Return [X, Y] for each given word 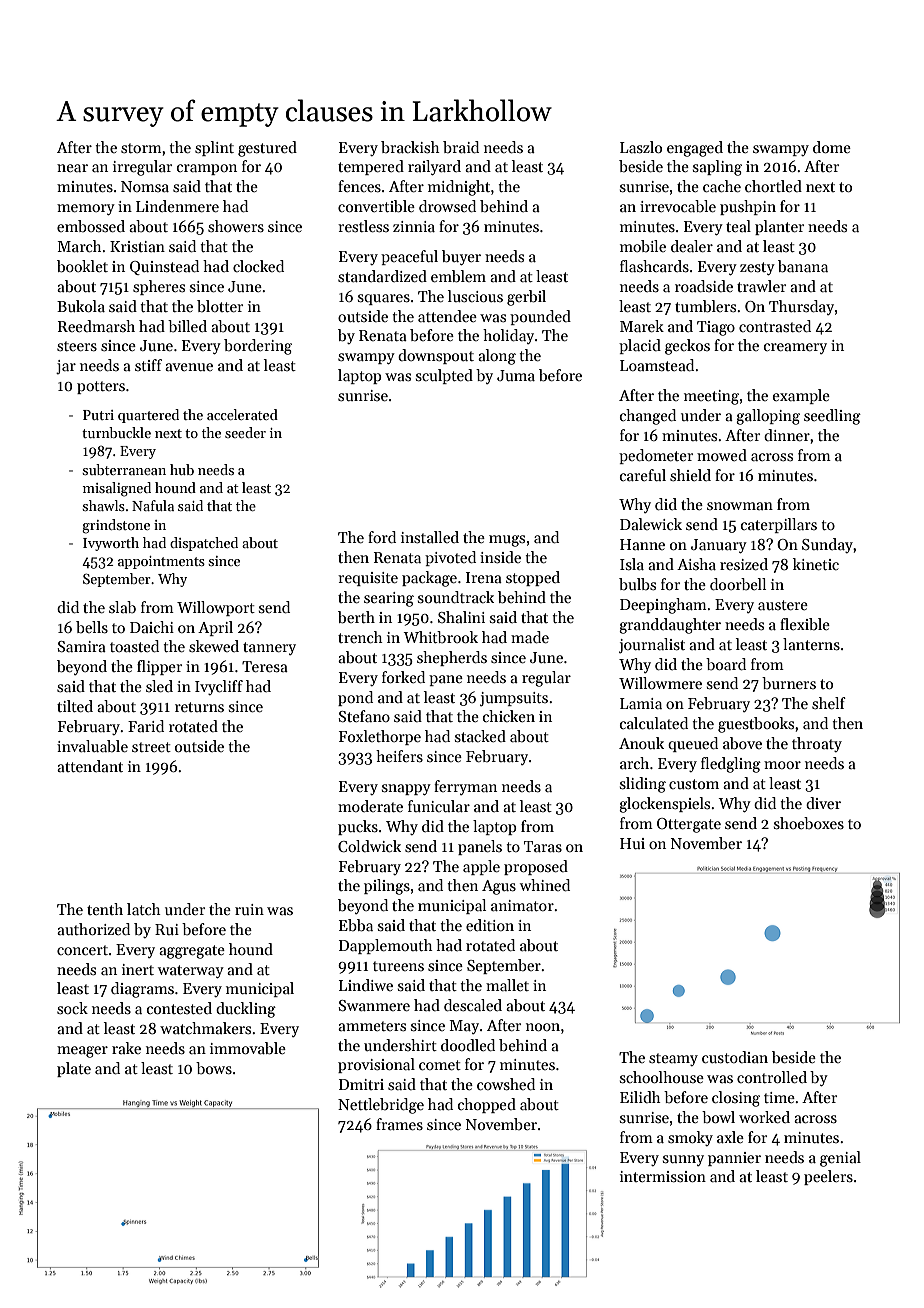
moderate [370, 806]
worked [764, 1117]
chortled [773, 186]
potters [101, 387]
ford [382, 537]
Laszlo [641, 147]
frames [399, 1124]
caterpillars [779, 525]
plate [74, 1069]
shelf [829, 703]
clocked [258, 266]
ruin [249, 909]
